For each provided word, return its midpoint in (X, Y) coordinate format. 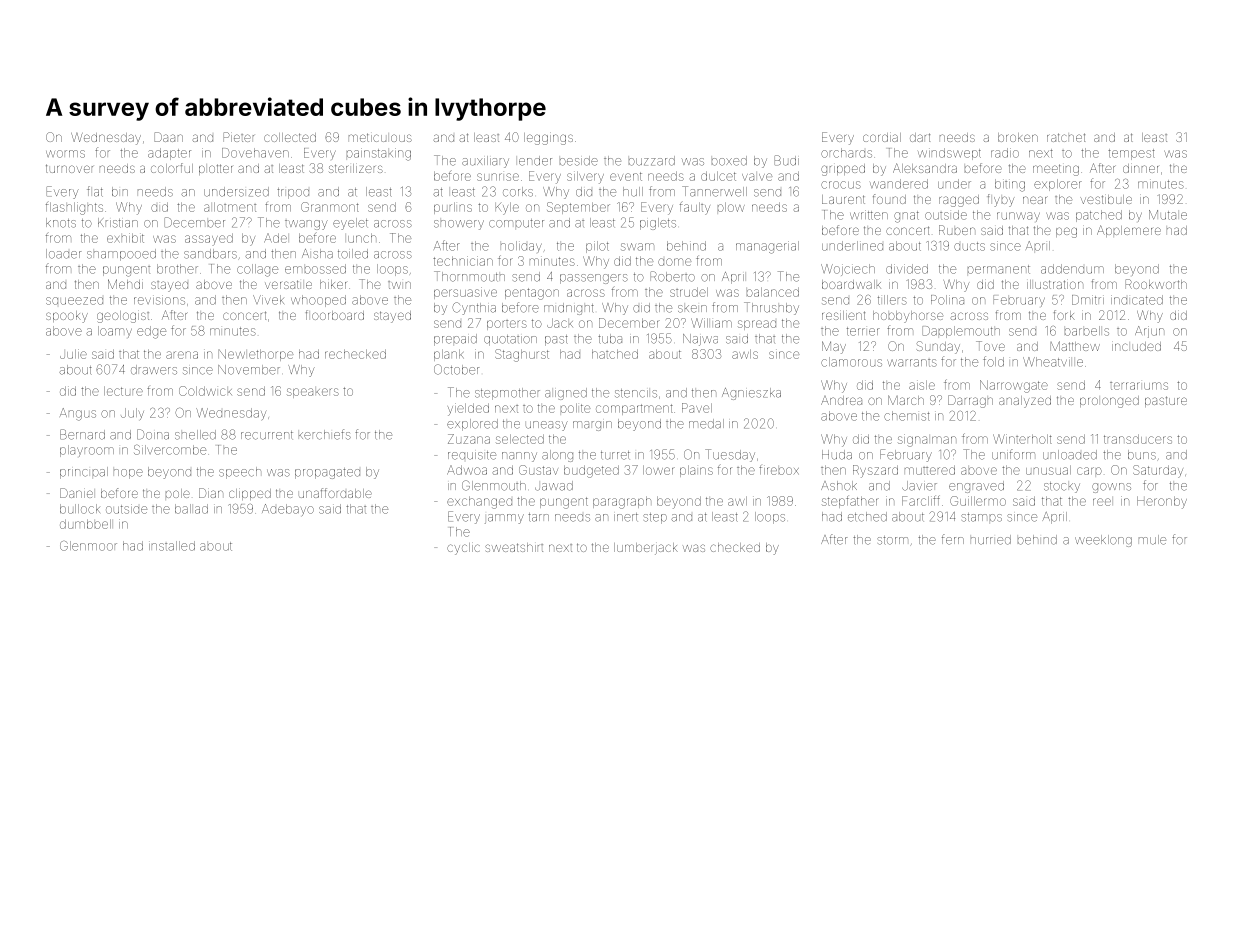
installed (172, 546)
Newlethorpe (255, 355)
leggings (548, 139)
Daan (168, 137)
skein (692, 309)
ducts (969, 246)
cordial (882, 137)
